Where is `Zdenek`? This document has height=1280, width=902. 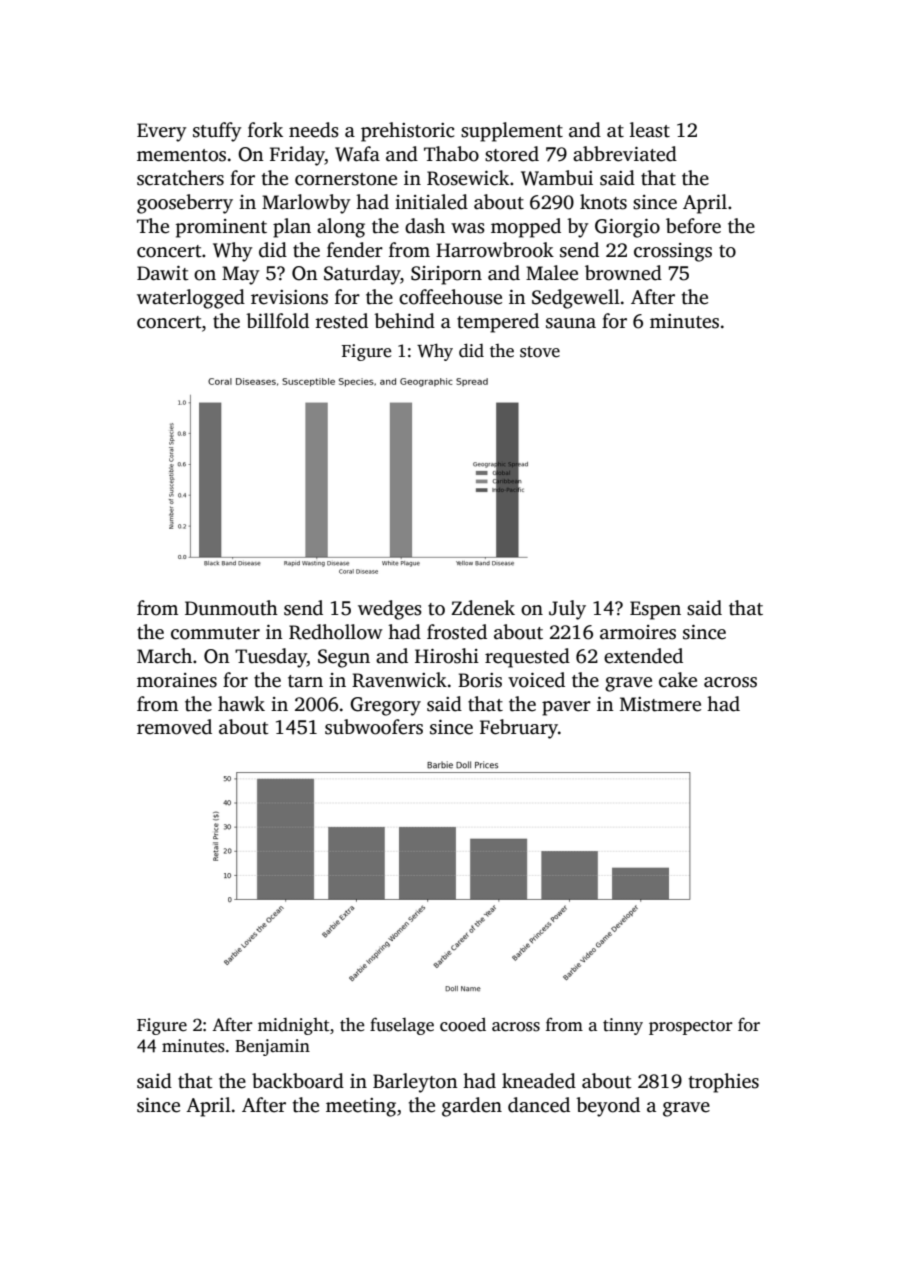 Zdenek is located at coordinates (483, 608).
